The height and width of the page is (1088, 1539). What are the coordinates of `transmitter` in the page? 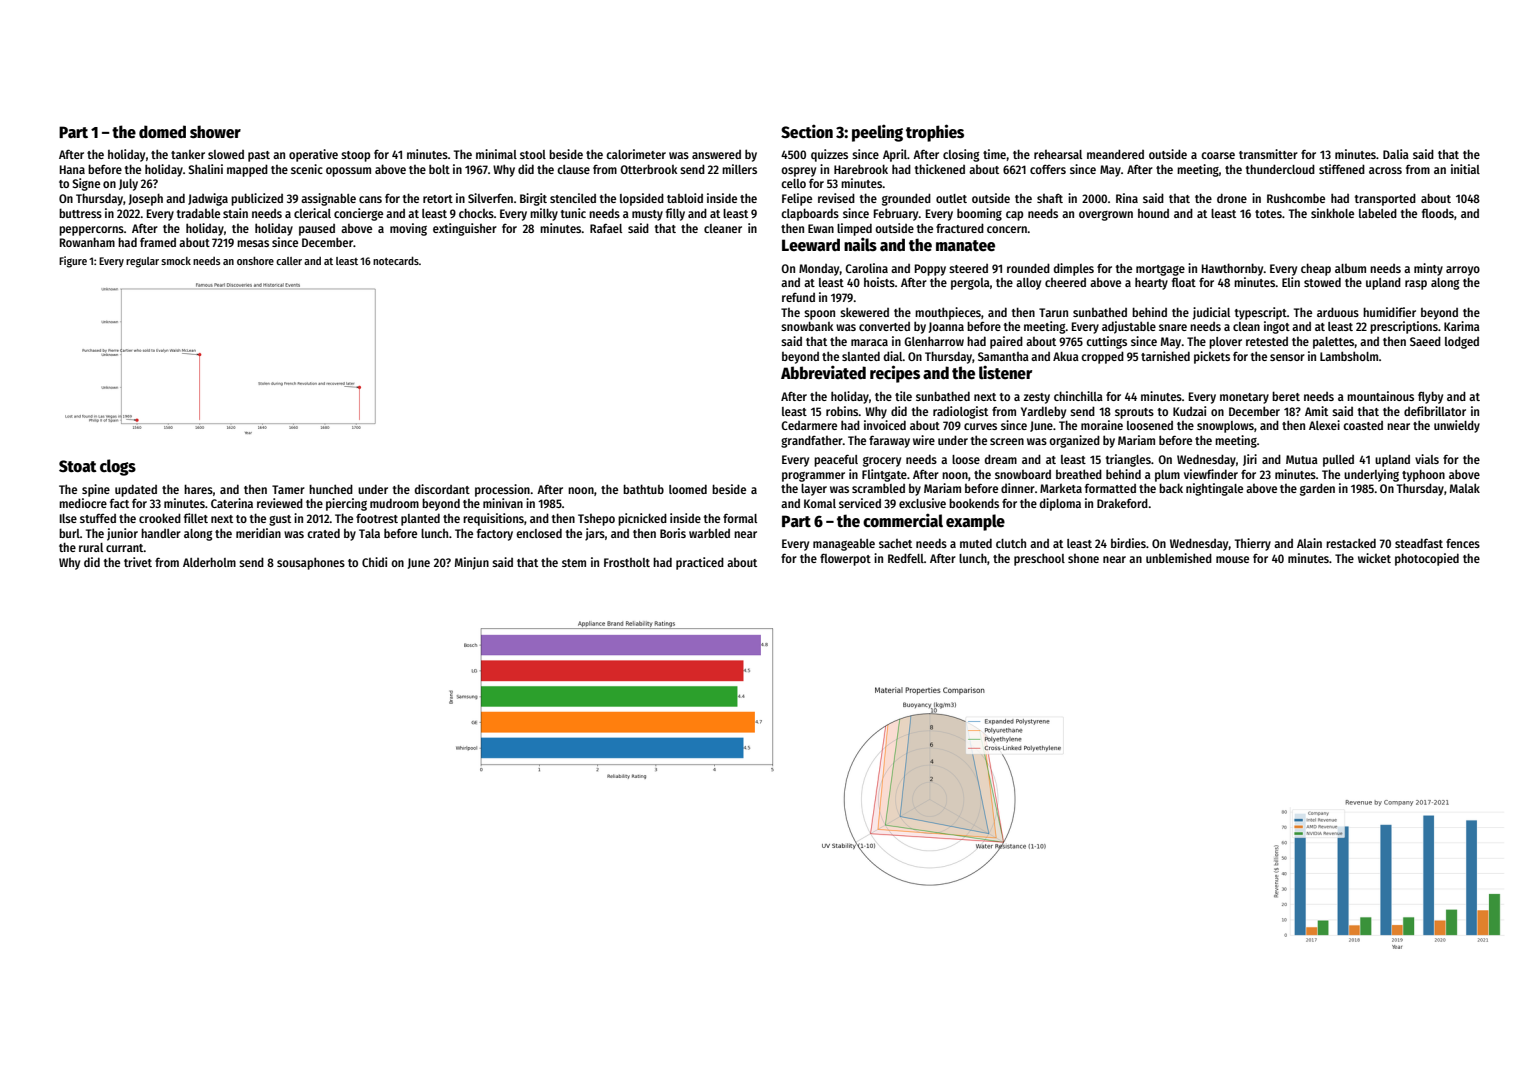 It's located at (1268, 154).
